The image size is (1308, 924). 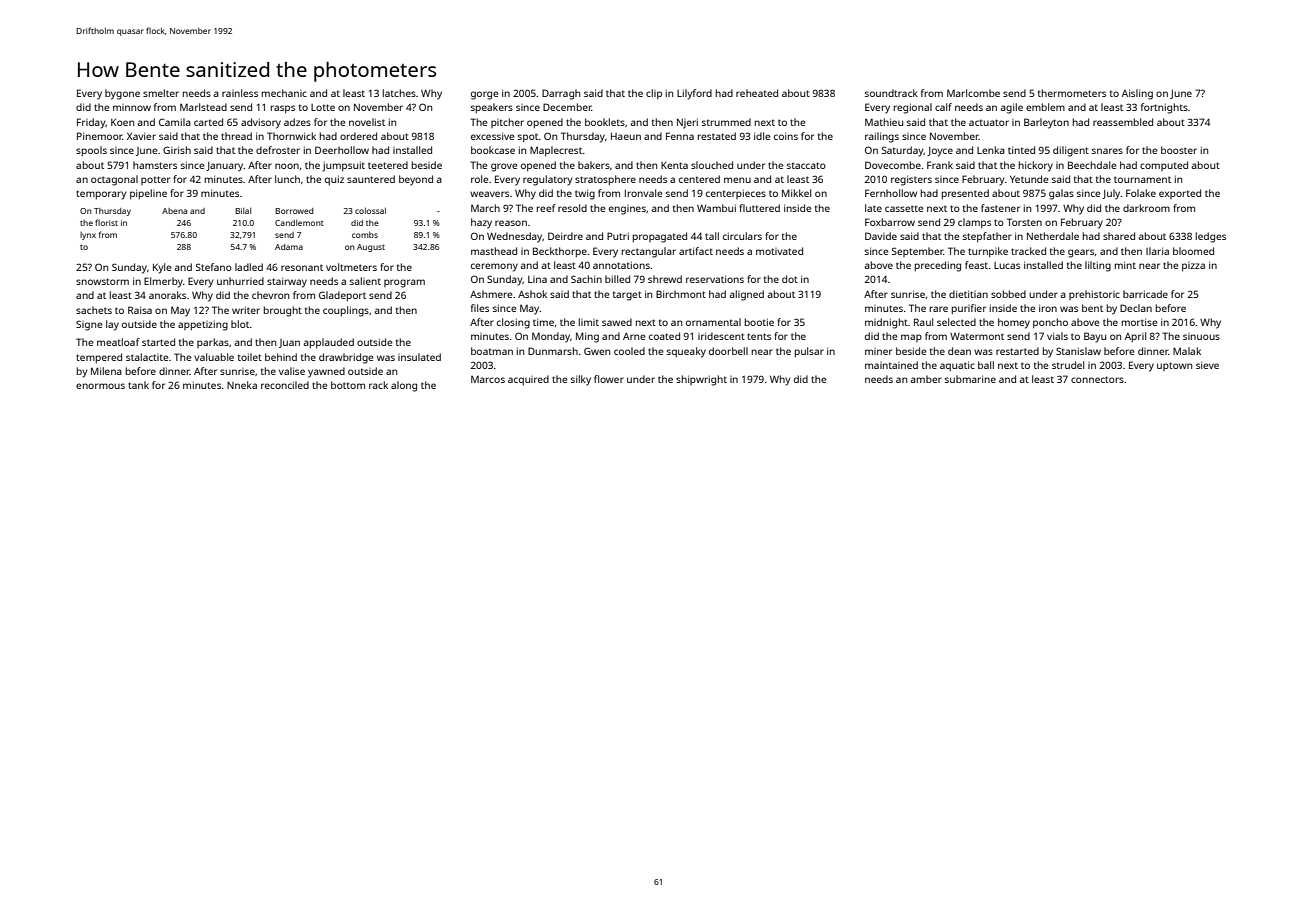 I want to click on staccato, so click(x=806, y=165).
